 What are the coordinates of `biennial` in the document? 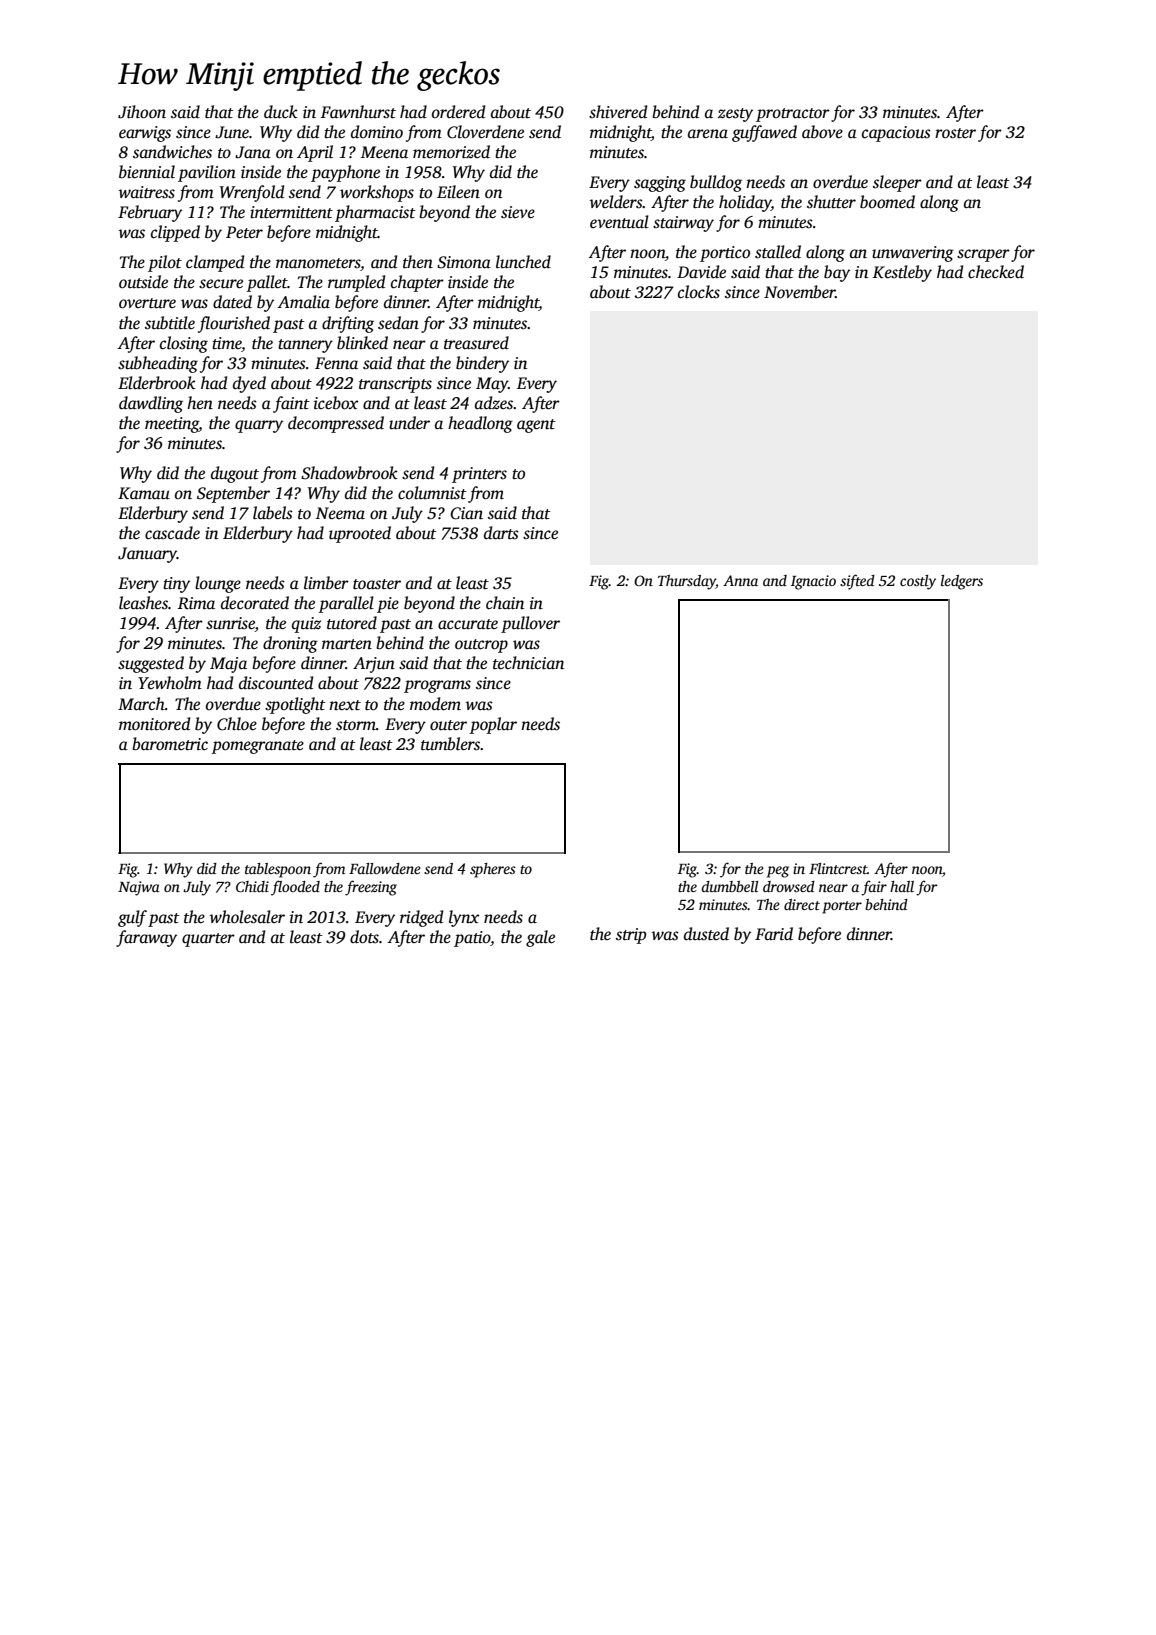 It's located at (147, 172).
